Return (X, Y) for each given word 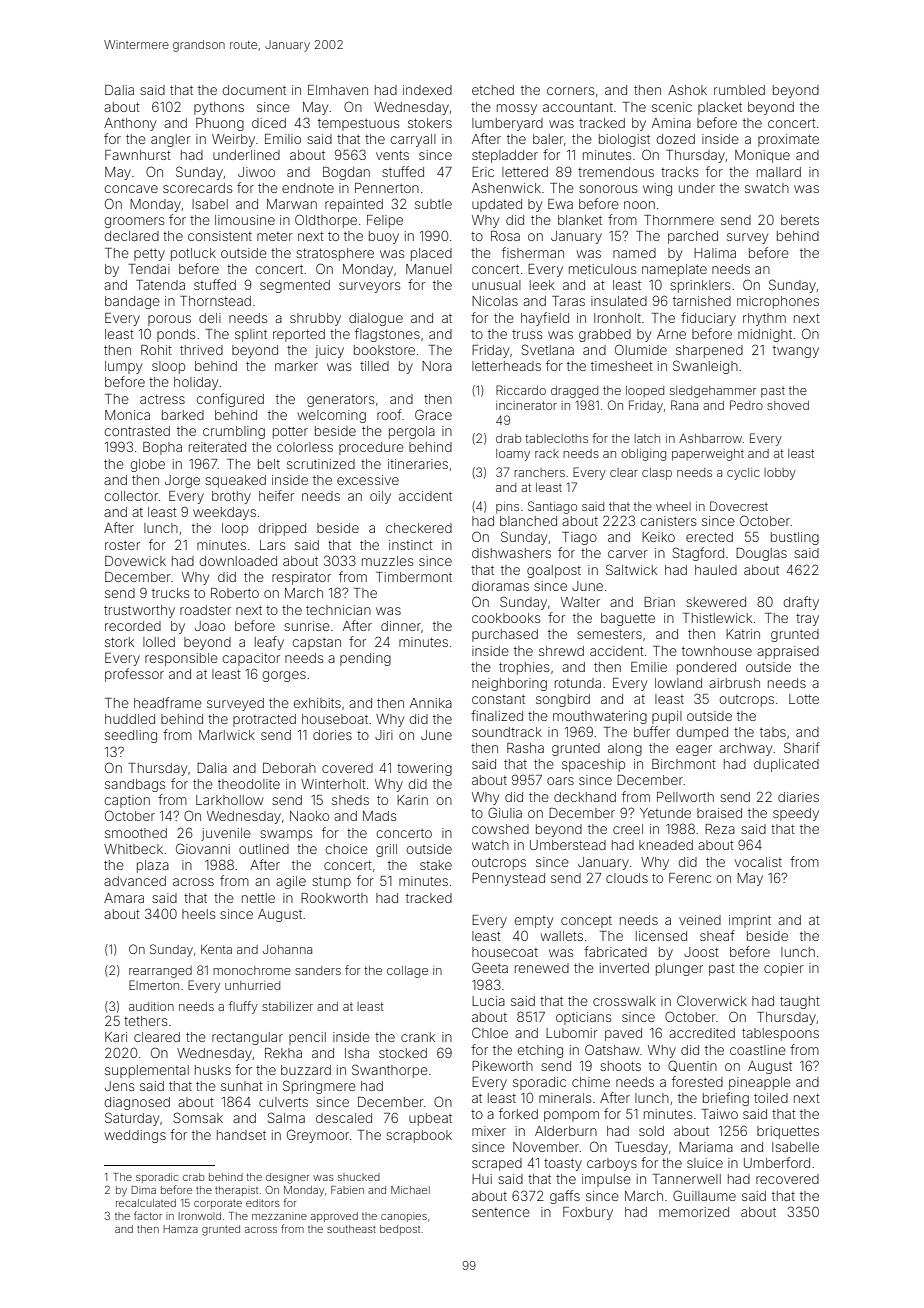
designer (287, 1178)
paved (623, 1034)
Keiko (658, 537)
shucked (359, 1177)
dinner (401, 626)
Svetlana (548, 349)
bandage (132, 302)
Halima (715, 253)
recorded (133, 626)
